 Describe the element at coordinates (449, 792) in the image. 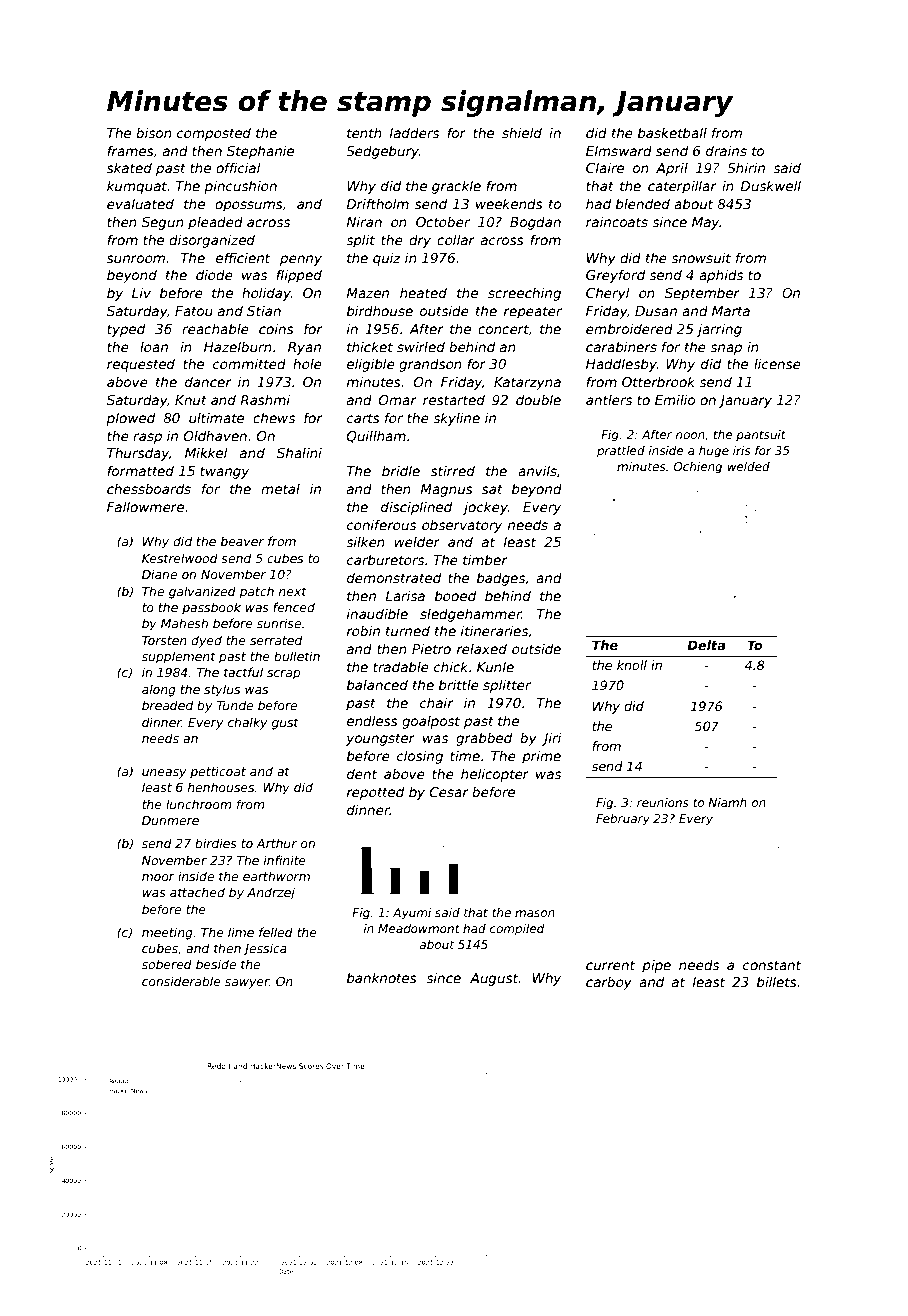

I see `Cesar` at that location.
